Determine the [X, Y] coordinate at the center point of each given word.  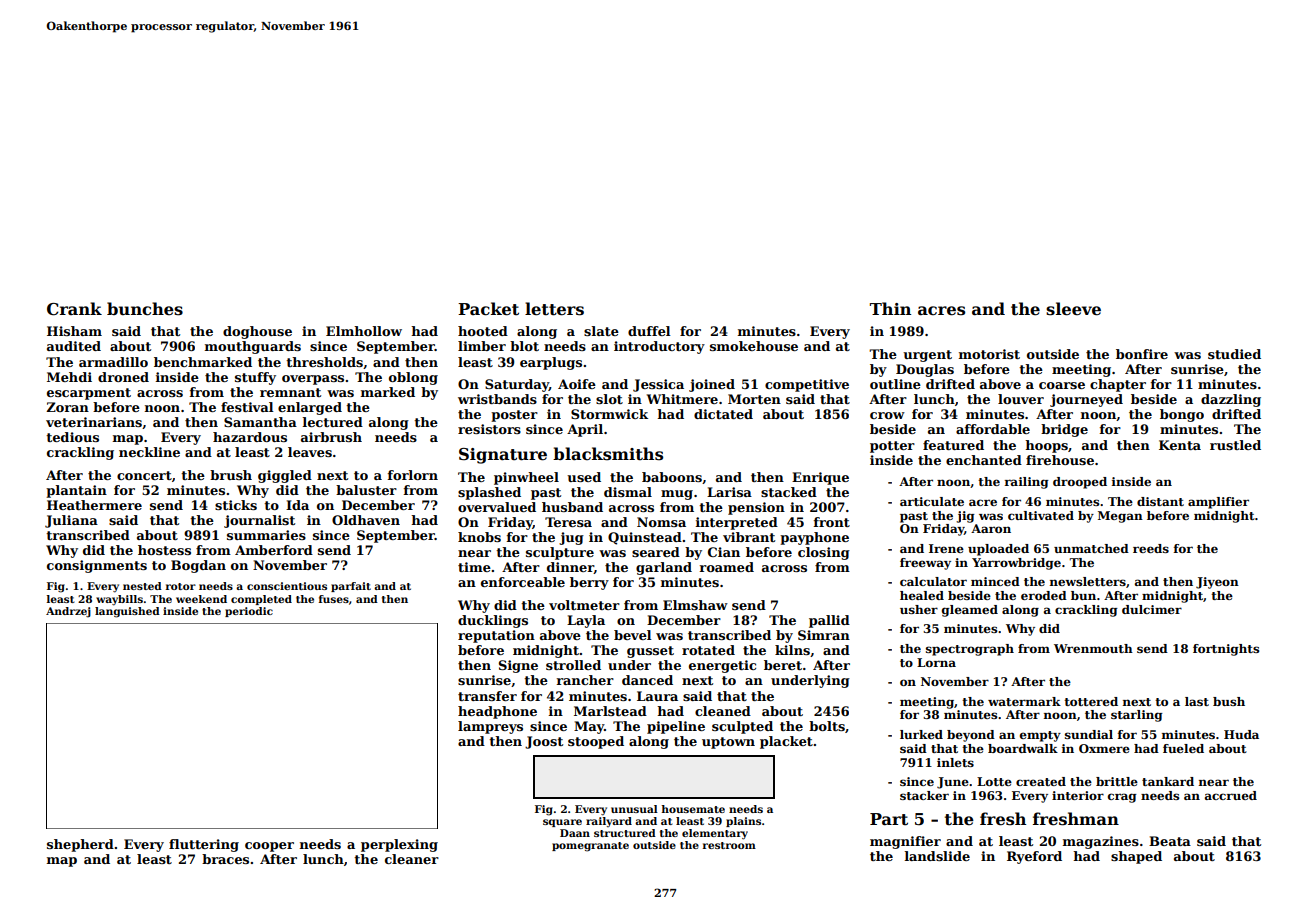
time [474, 567]
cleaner [412, 859]
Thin [890, 308]
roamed [727, 567]
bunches [145, 309]
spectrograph [970, 650]
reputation [496, 636]
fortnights [1226, 650]
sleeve [1073, 309]
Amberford [274, 550]
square [562, 823]
